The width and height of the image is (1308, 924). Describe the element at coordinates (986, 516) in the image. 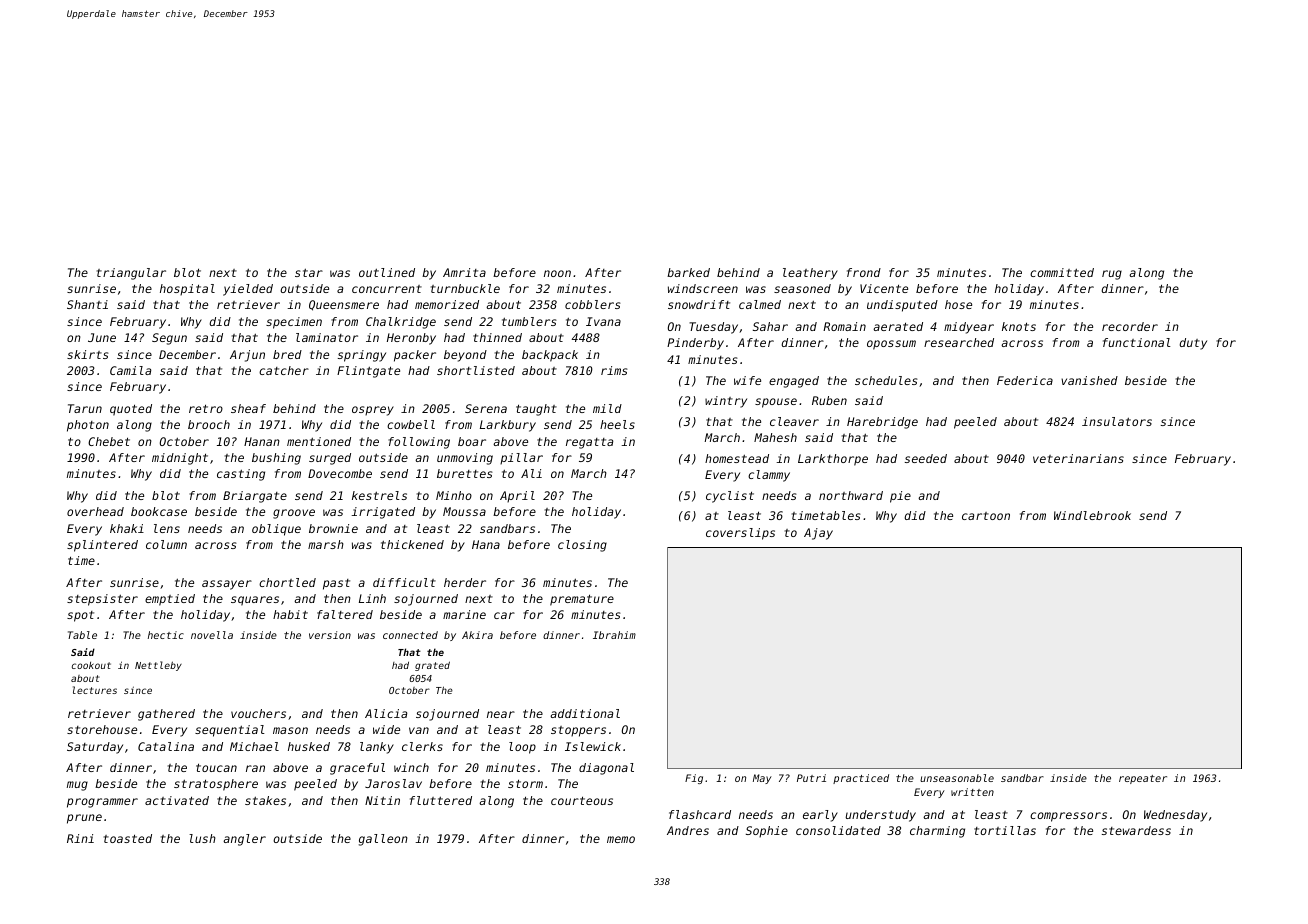

I see `cartoon` at that location.
